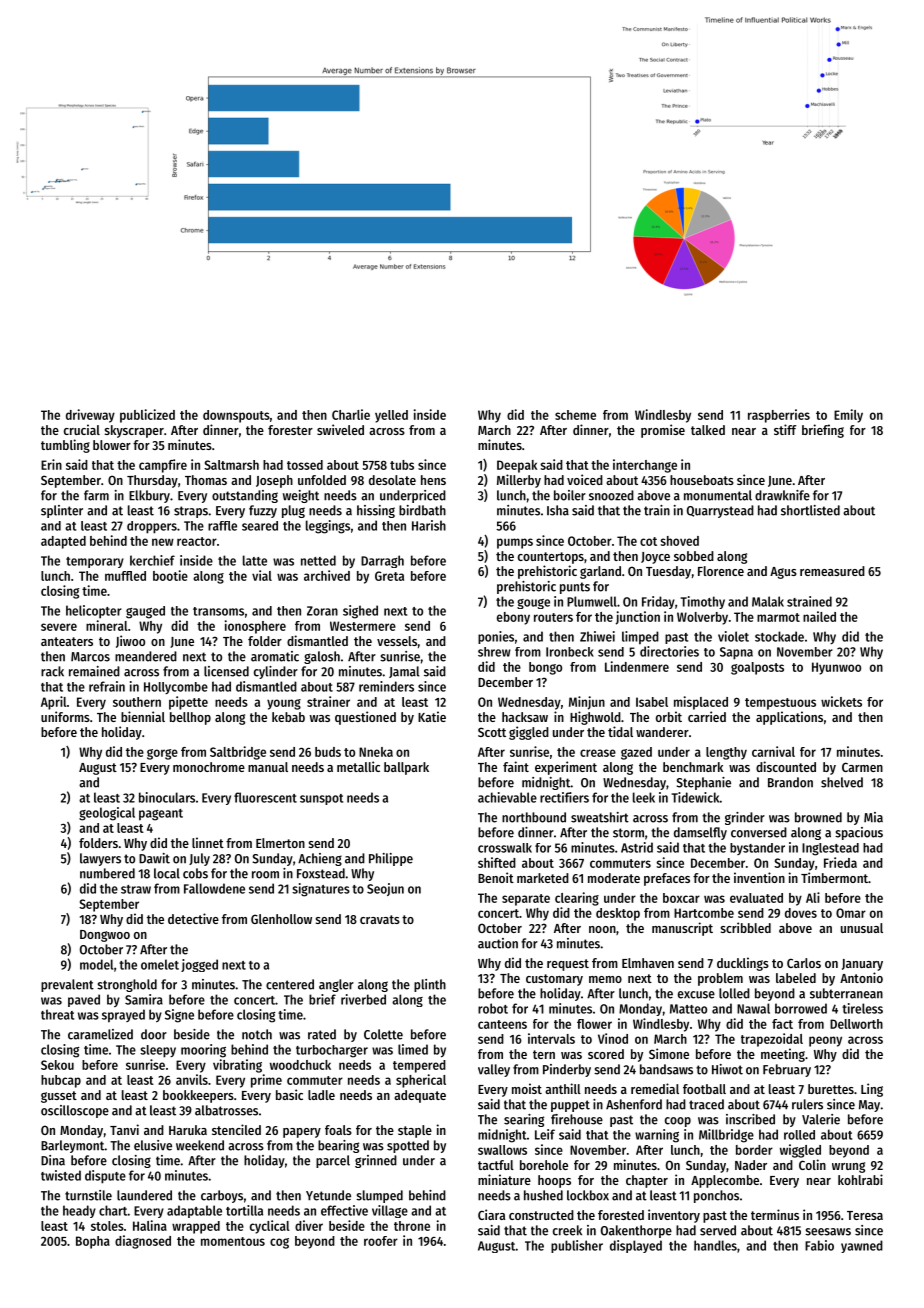  Describe the element at coordinates (597, 636) in the document. I see `Zhiwei` at that location.
